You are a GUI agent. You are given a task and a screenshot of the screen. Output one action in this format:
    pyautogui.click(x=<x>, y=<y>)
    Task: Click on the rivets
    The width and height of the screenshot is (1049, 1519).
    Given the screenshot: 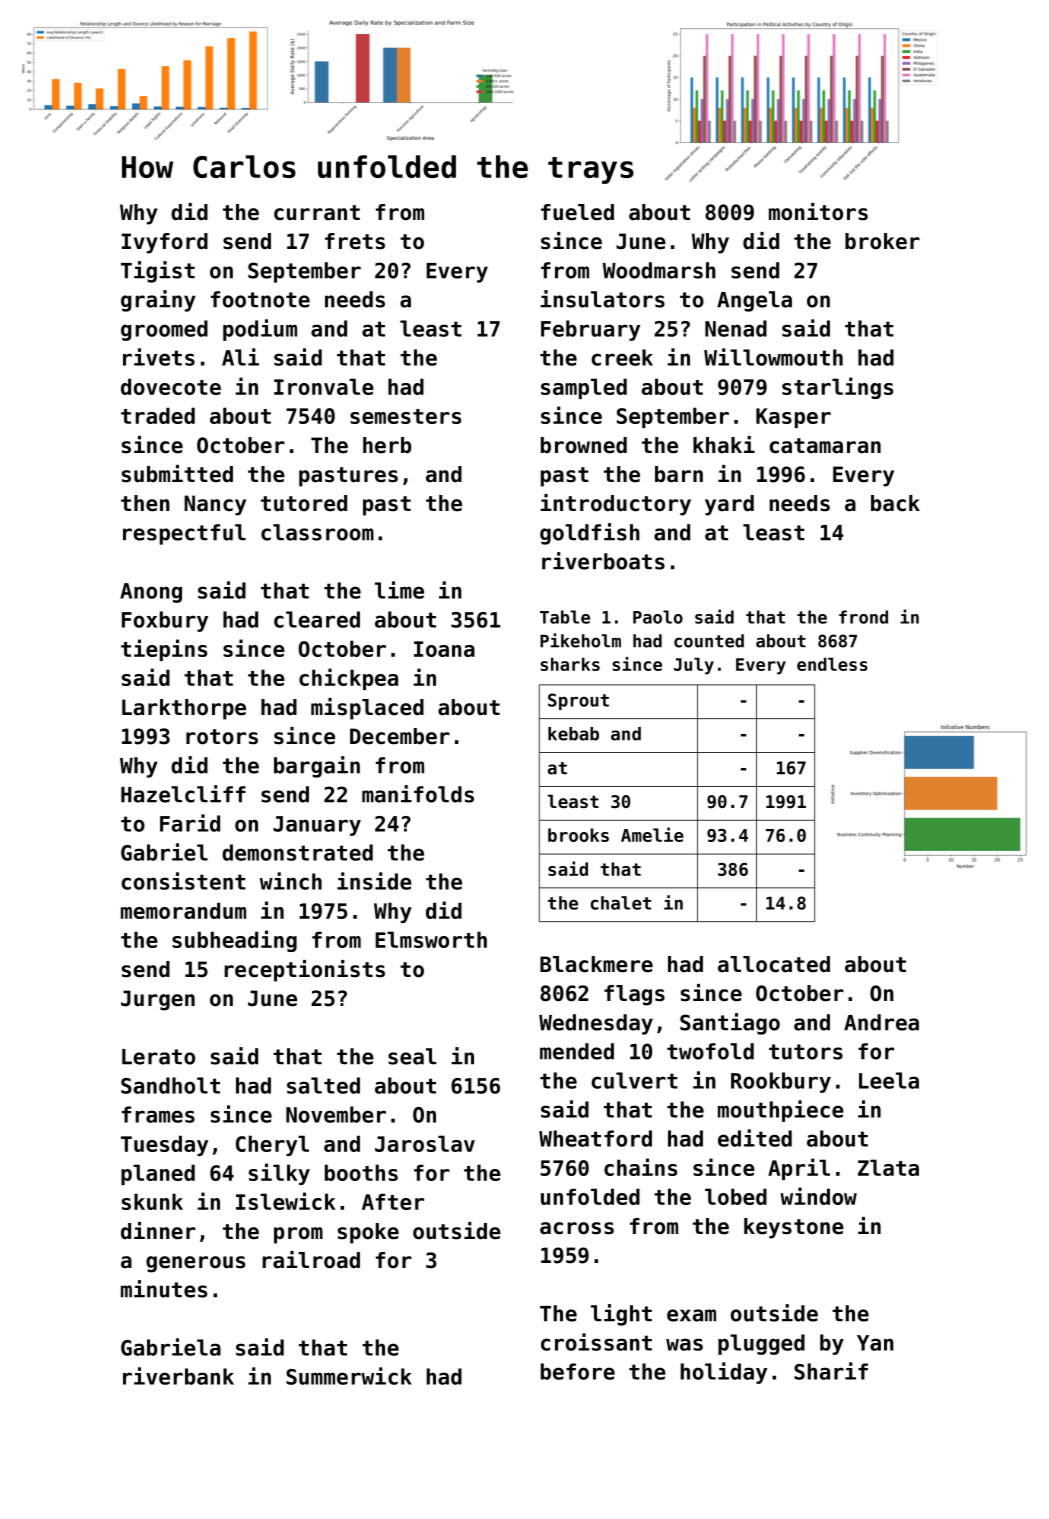 What is the action you would take?
    pyautogui.click(x=159, y=357)
